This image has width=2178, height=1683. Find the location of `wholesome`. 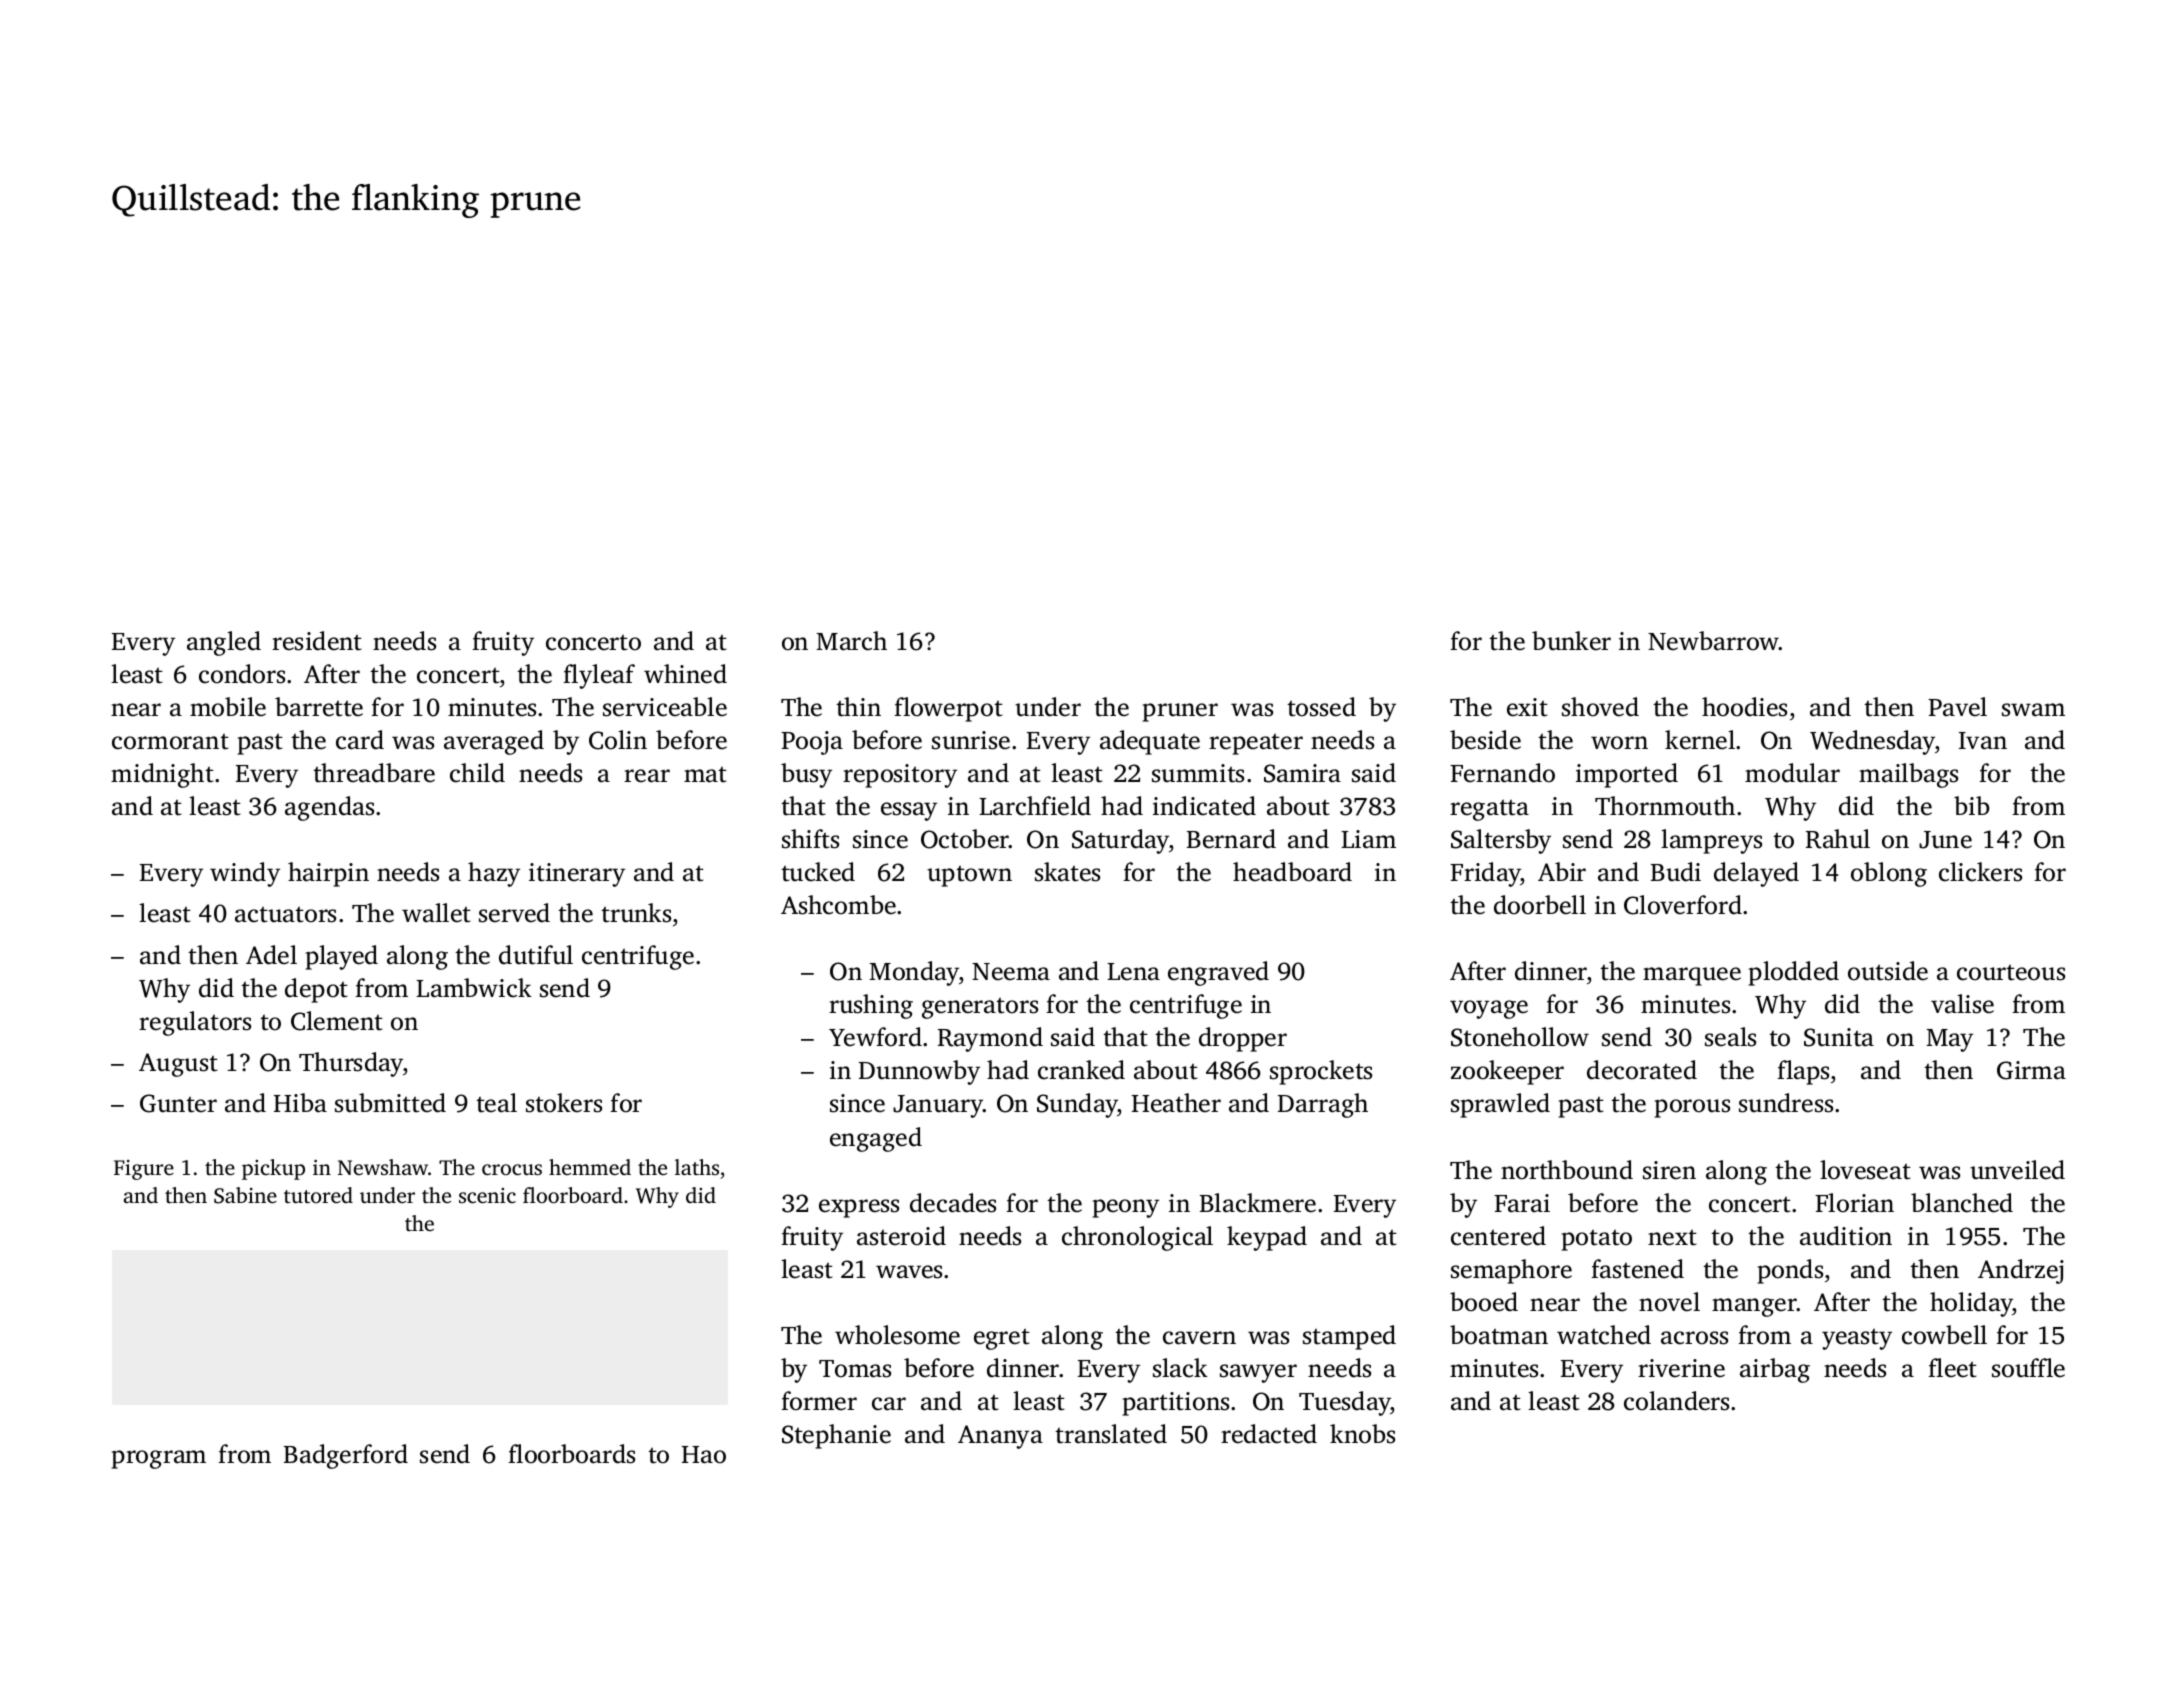

wholesome is located at coordinates (897, 1335).
